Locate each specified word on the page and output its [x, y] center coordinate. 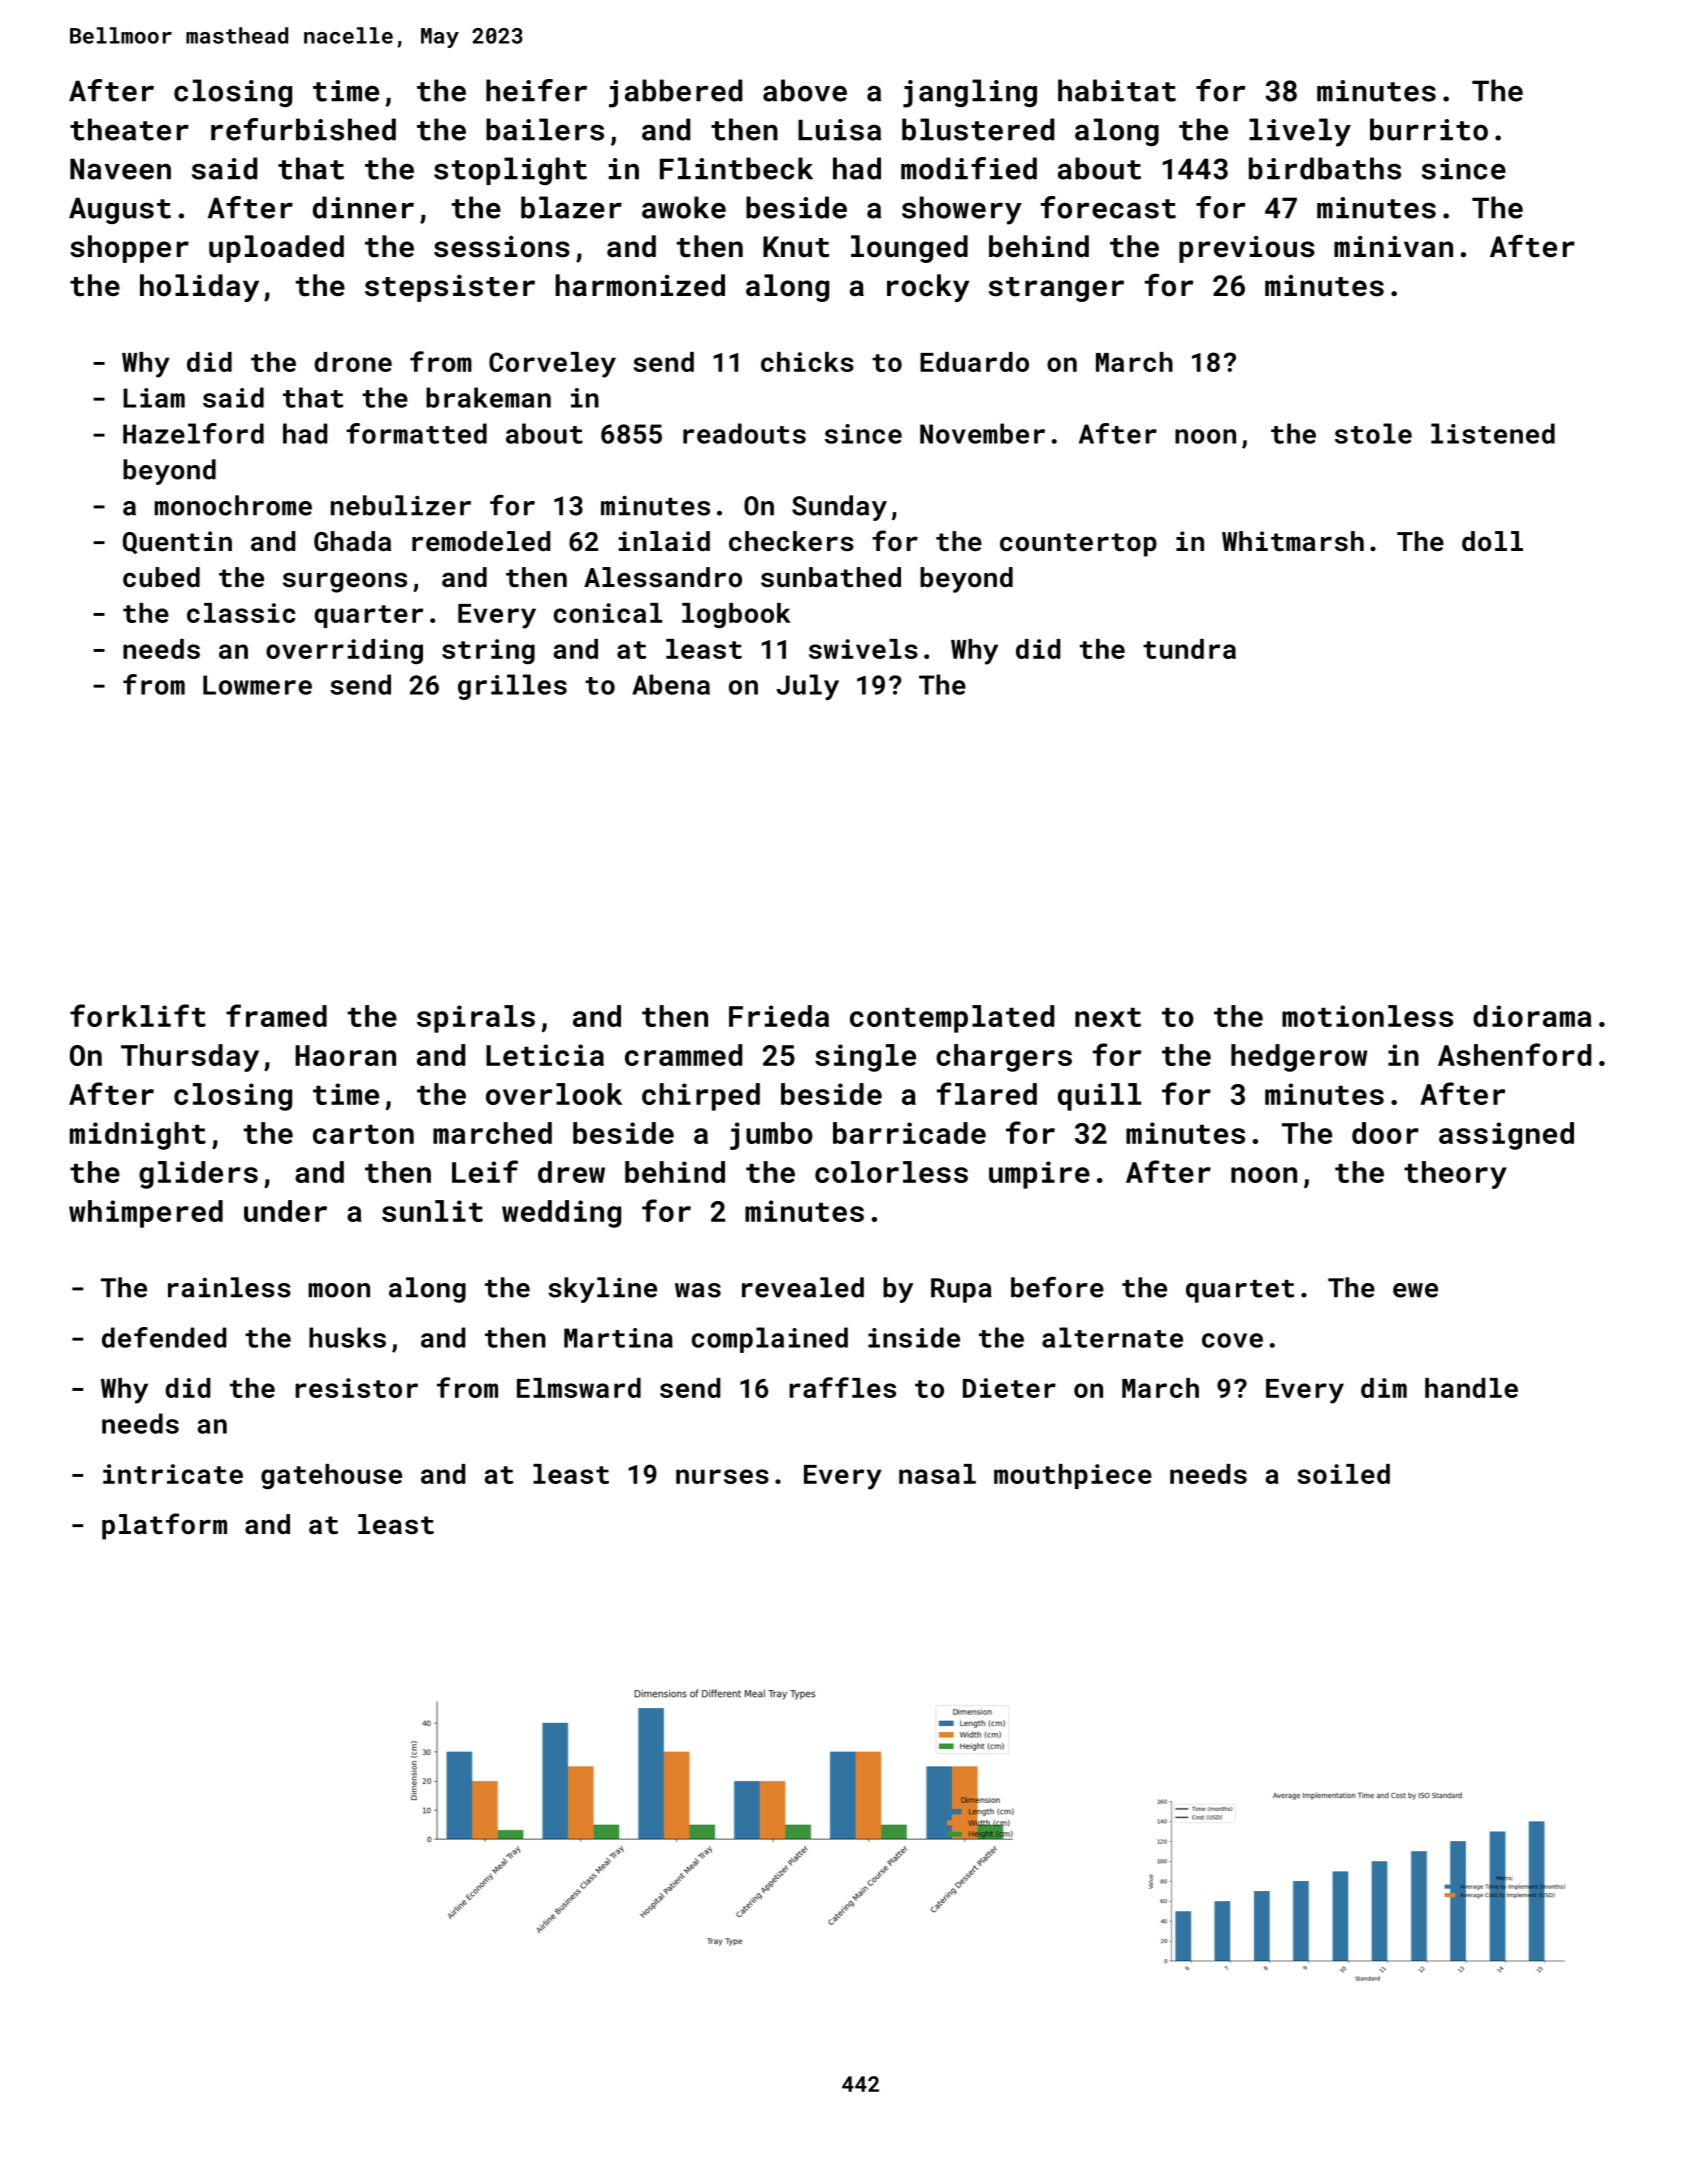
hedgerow [1299, 1058]
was [698, 1290]
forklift [138, 1015]
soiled [1343, 1474]
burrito [1429, 129]
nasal [937, 1474]
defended [164, 1337]
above [805, 90]
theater [129, 129]
